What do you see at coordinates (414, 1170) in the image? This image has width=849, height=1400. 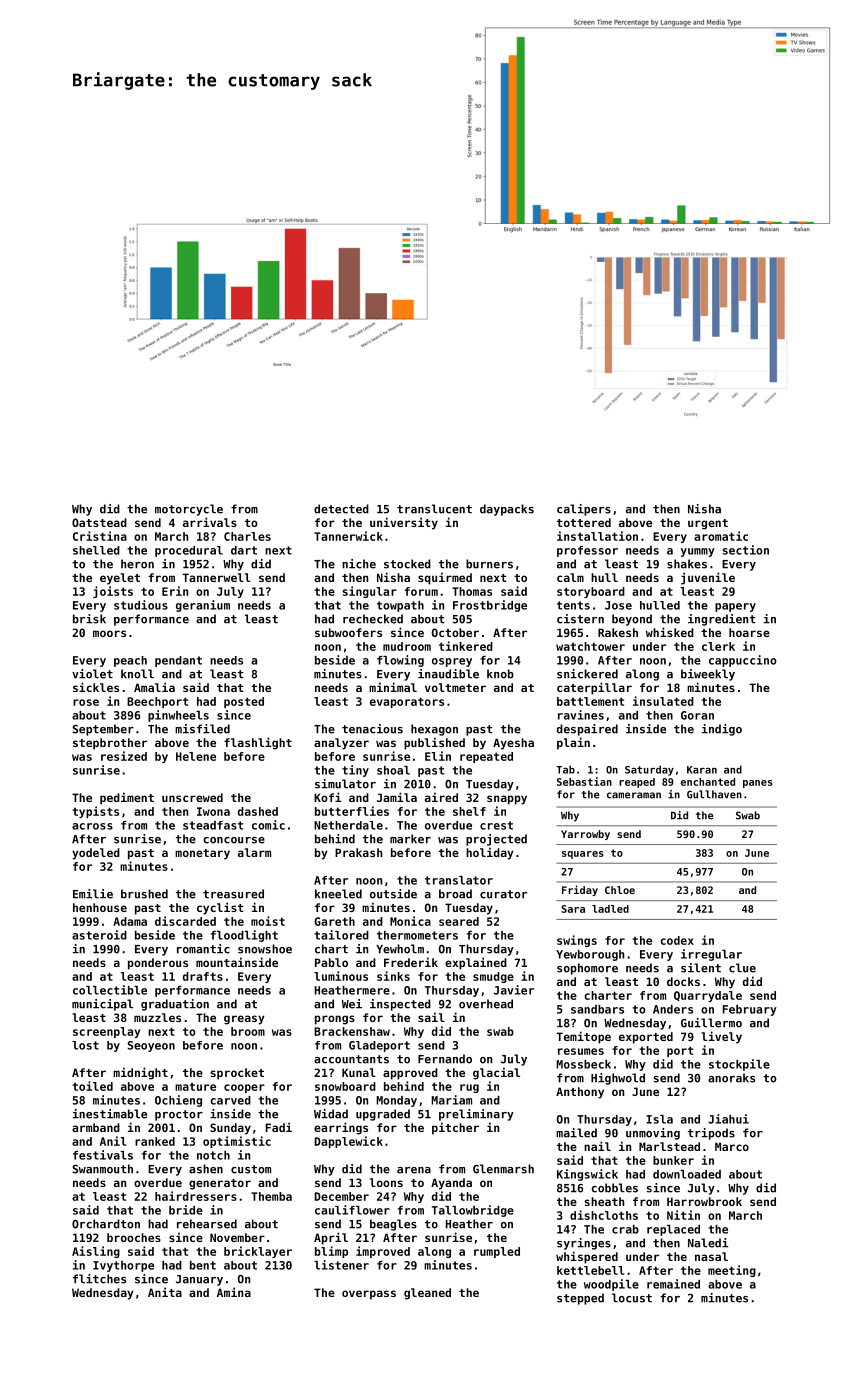 I see `arena` at bounding box center [414, 1170].
